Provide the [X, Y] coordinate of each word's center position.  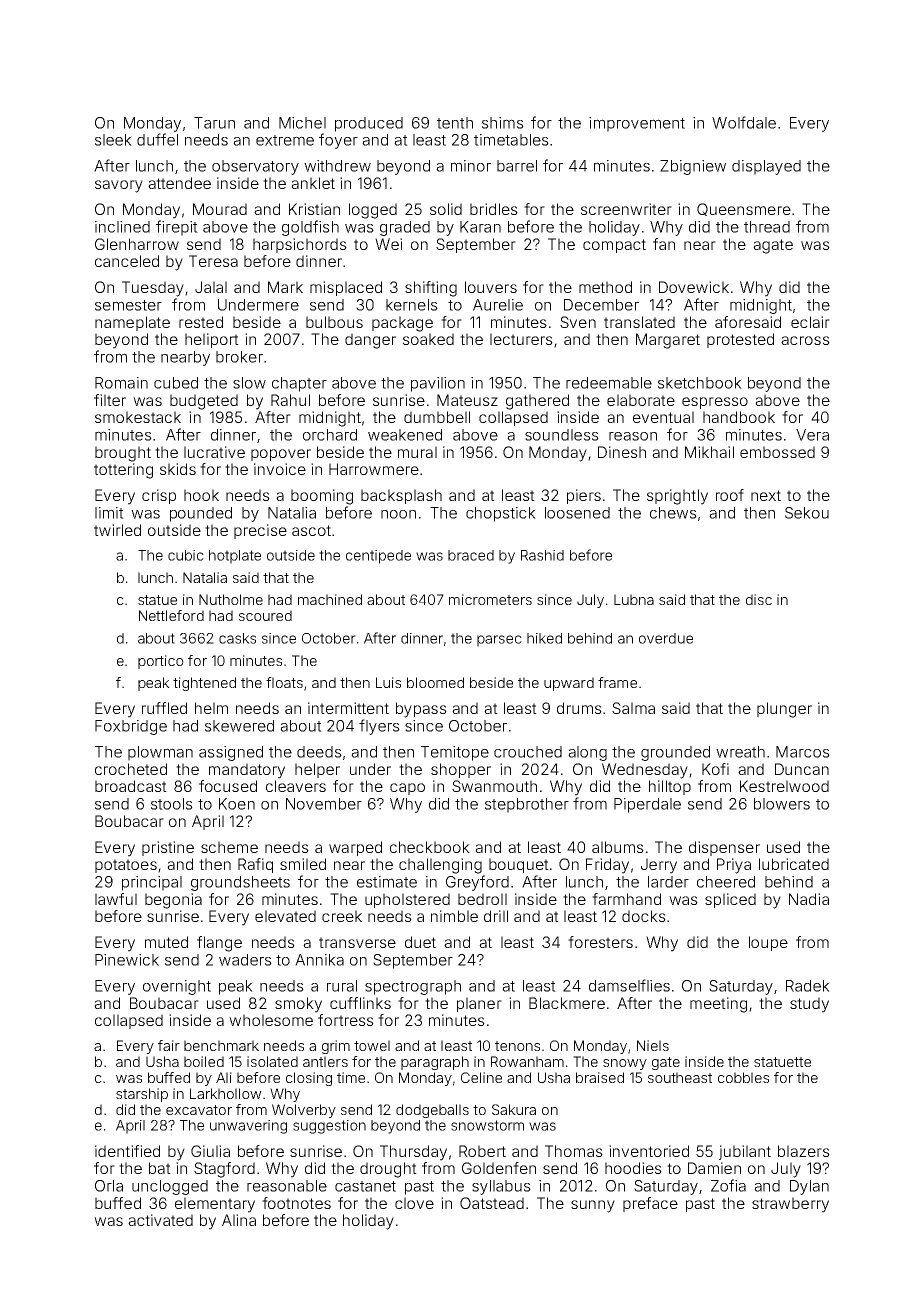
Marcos [803, 752]
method [605, 287]
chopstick [501, 514]
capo [407, 789]
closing [309, 1079]
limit [109, 513]
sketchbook [700, 383]
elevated [285, 916]
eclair [810, 322]
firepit [177, 228]
